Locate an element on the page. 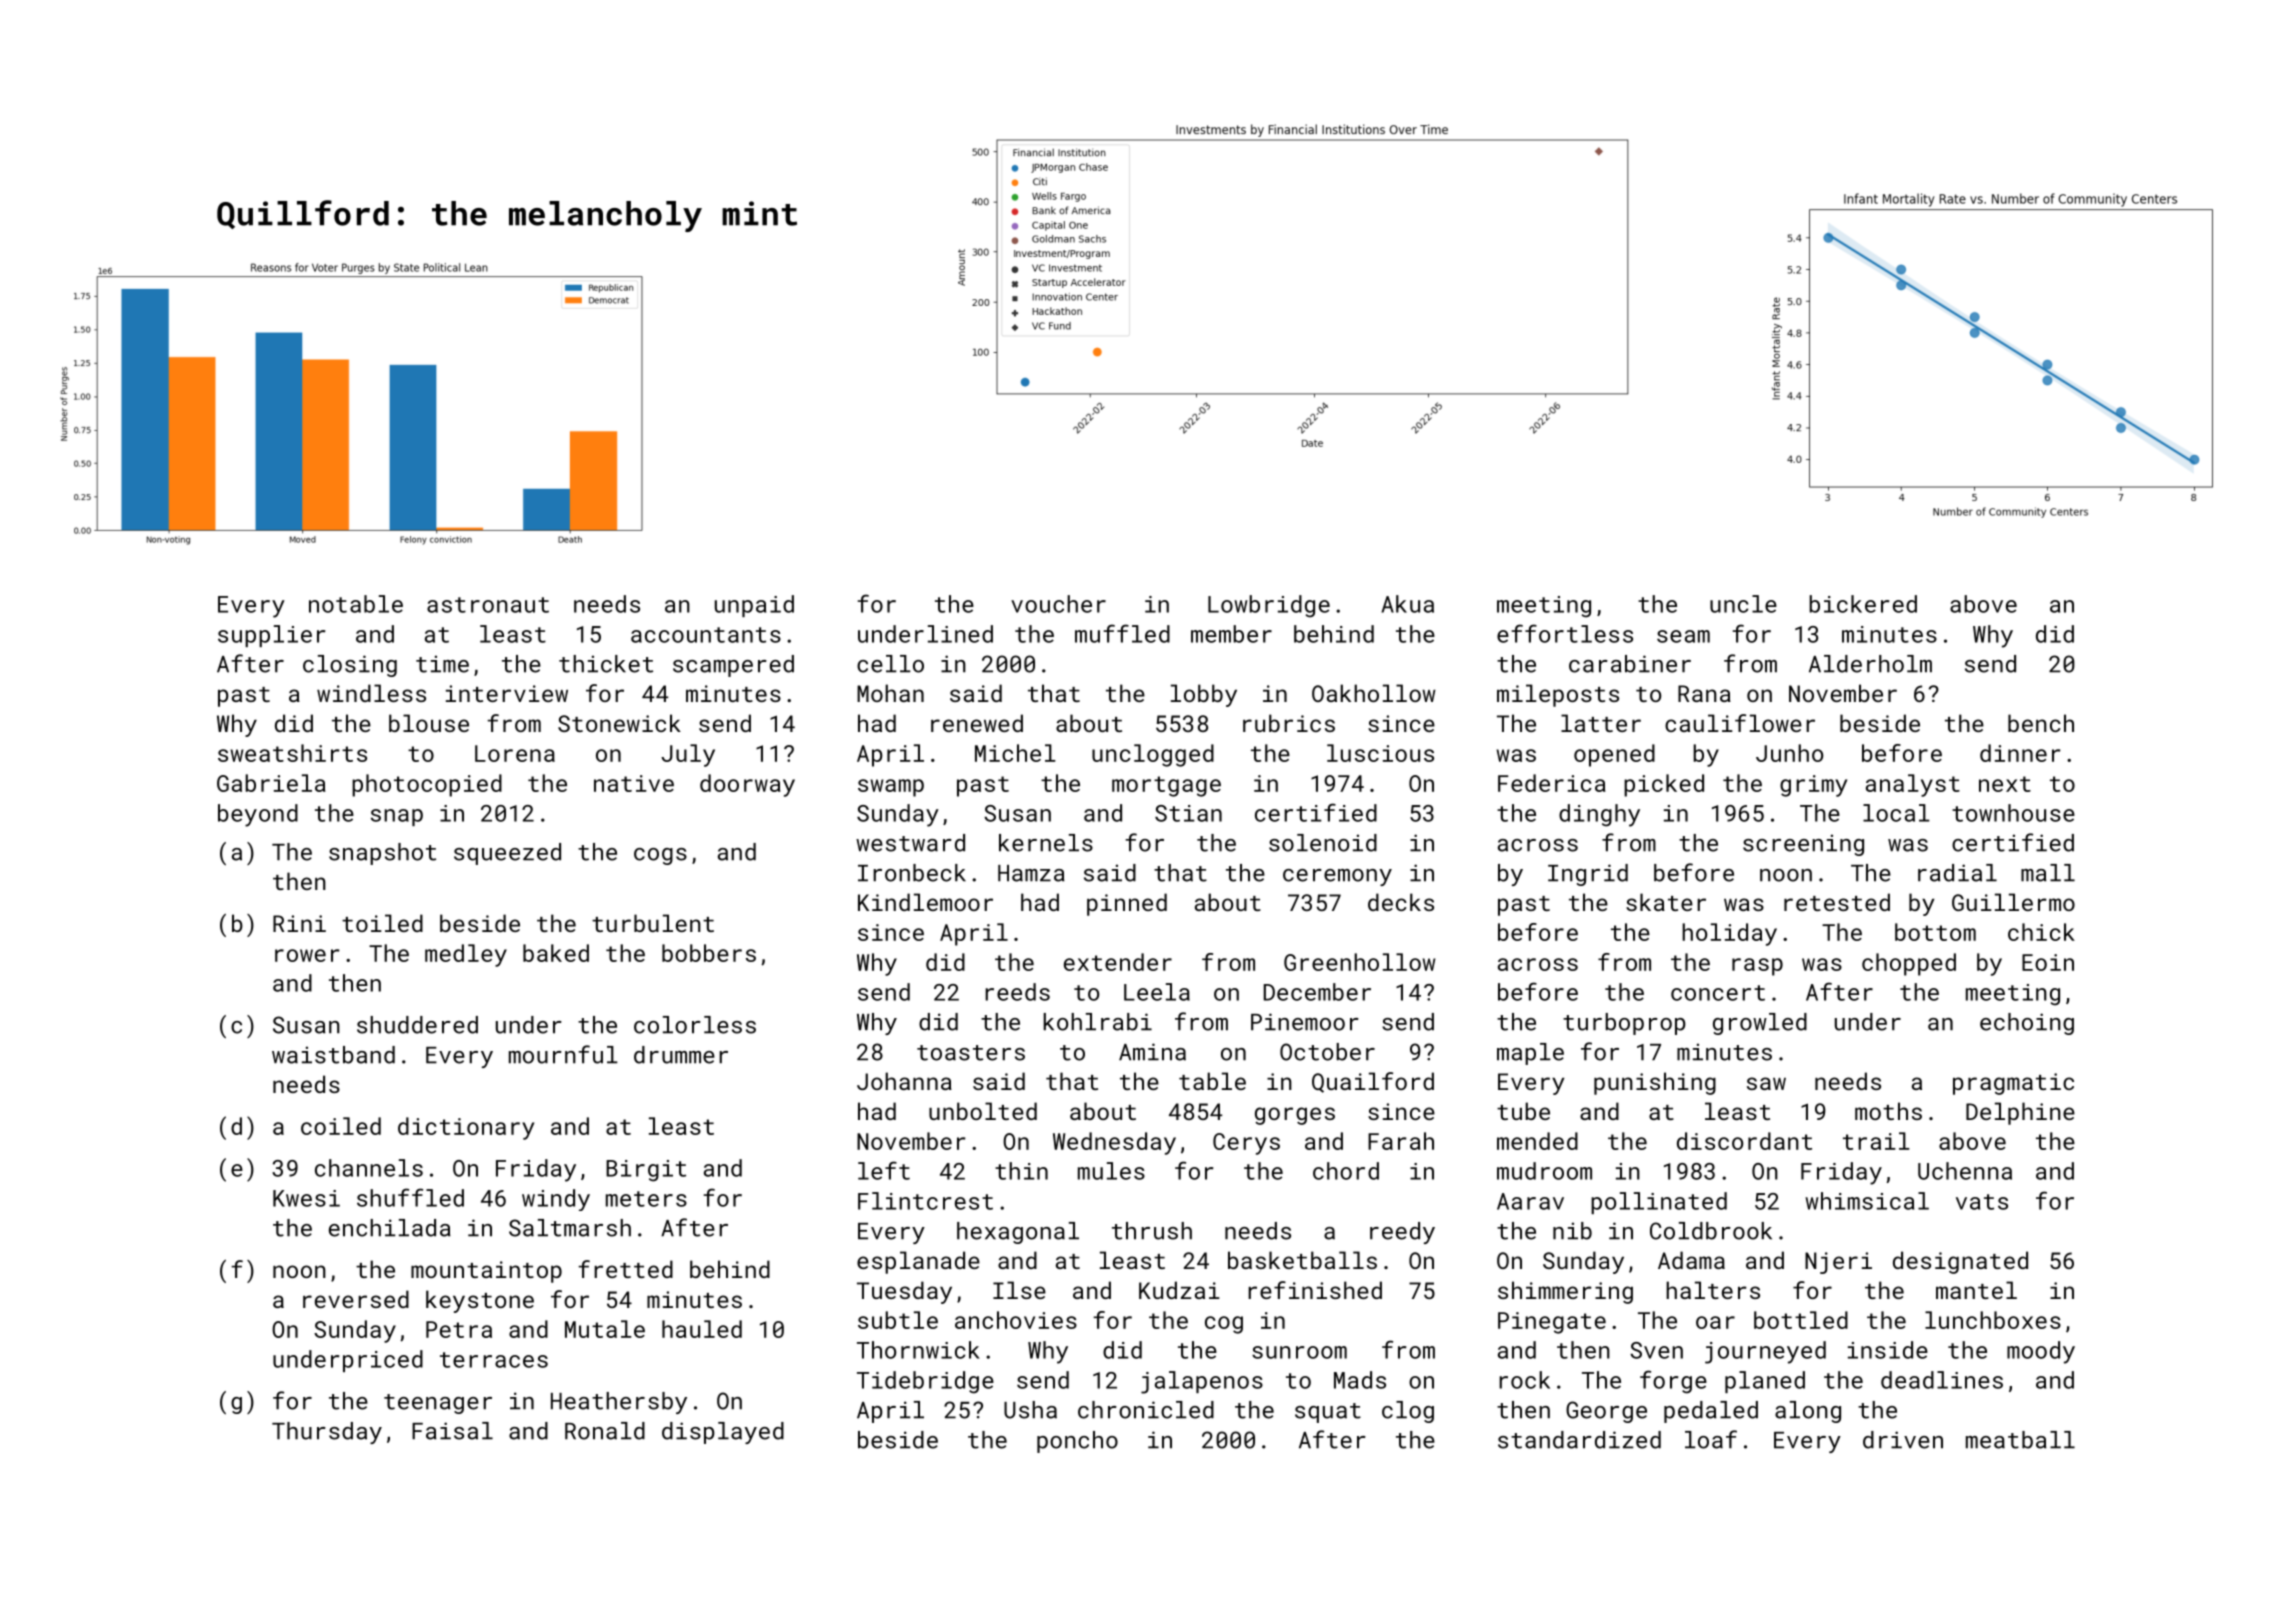  solenoid is located at coordinates (1323, 843).
